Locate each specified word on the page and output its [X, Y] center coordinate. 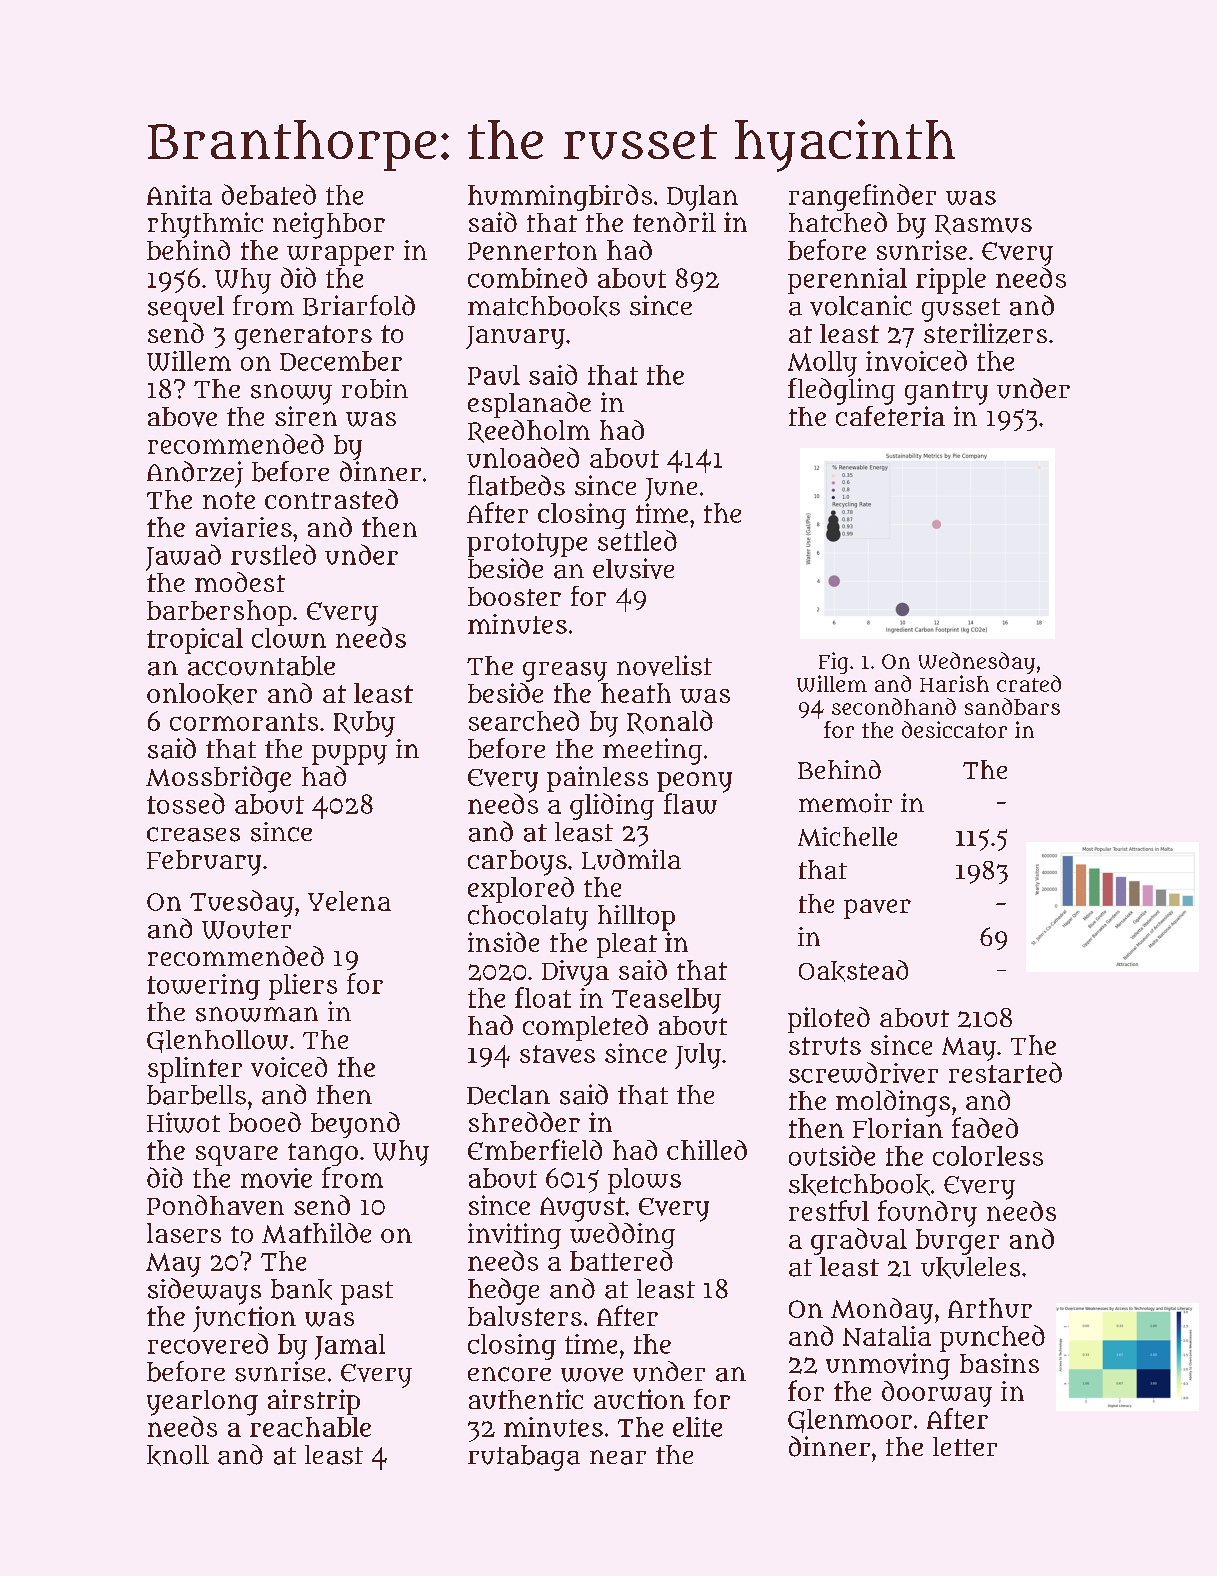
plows [644, 1181]
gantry [946, 393]
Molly [822, 364]
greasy [565, 672]
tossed [186, 803]
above [182, 417]
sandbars [1012, 706]
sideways [204, 1291]
